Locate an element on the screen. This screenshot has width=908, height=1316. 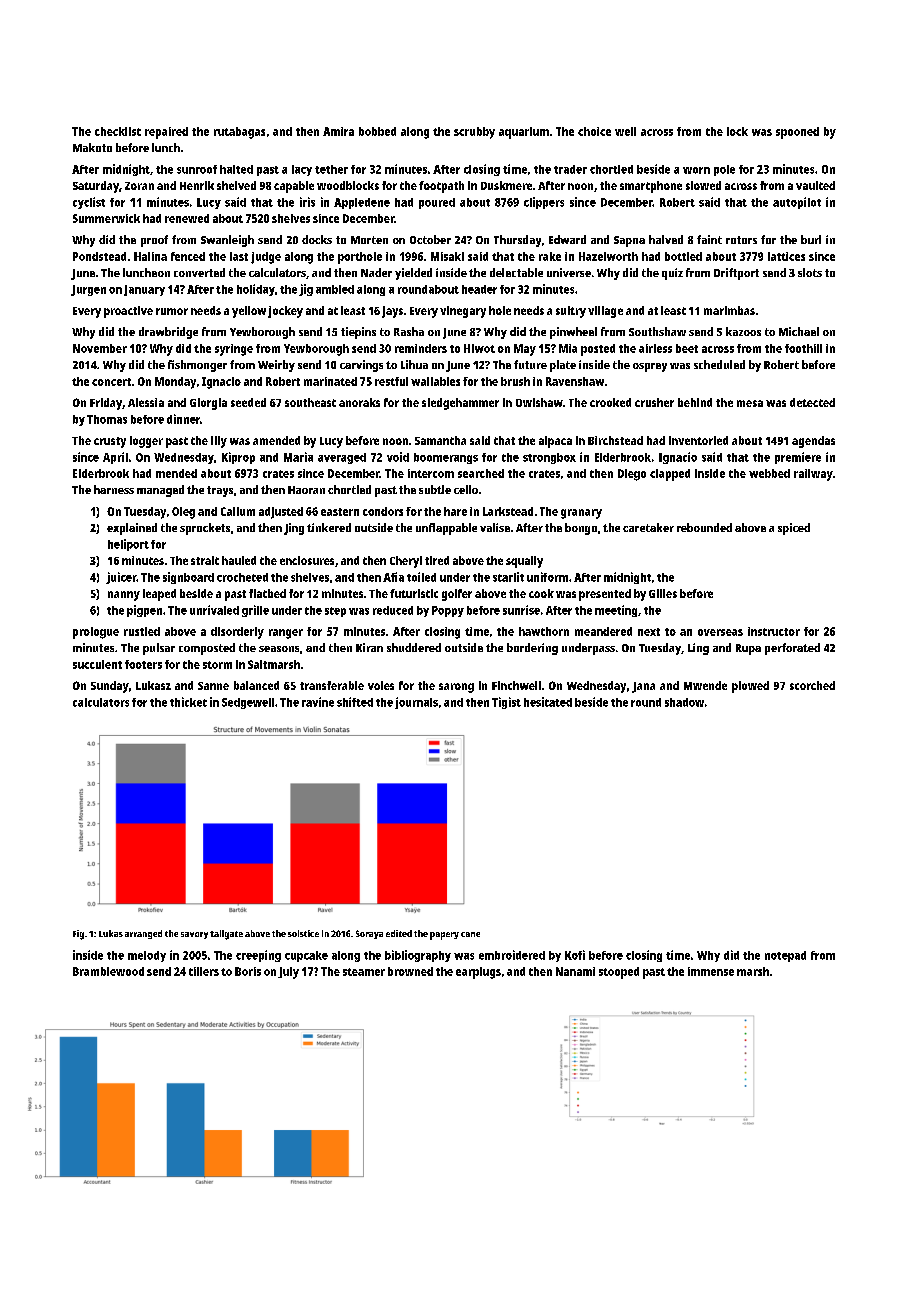
Pondstead is located at coordinates (99, 256).
